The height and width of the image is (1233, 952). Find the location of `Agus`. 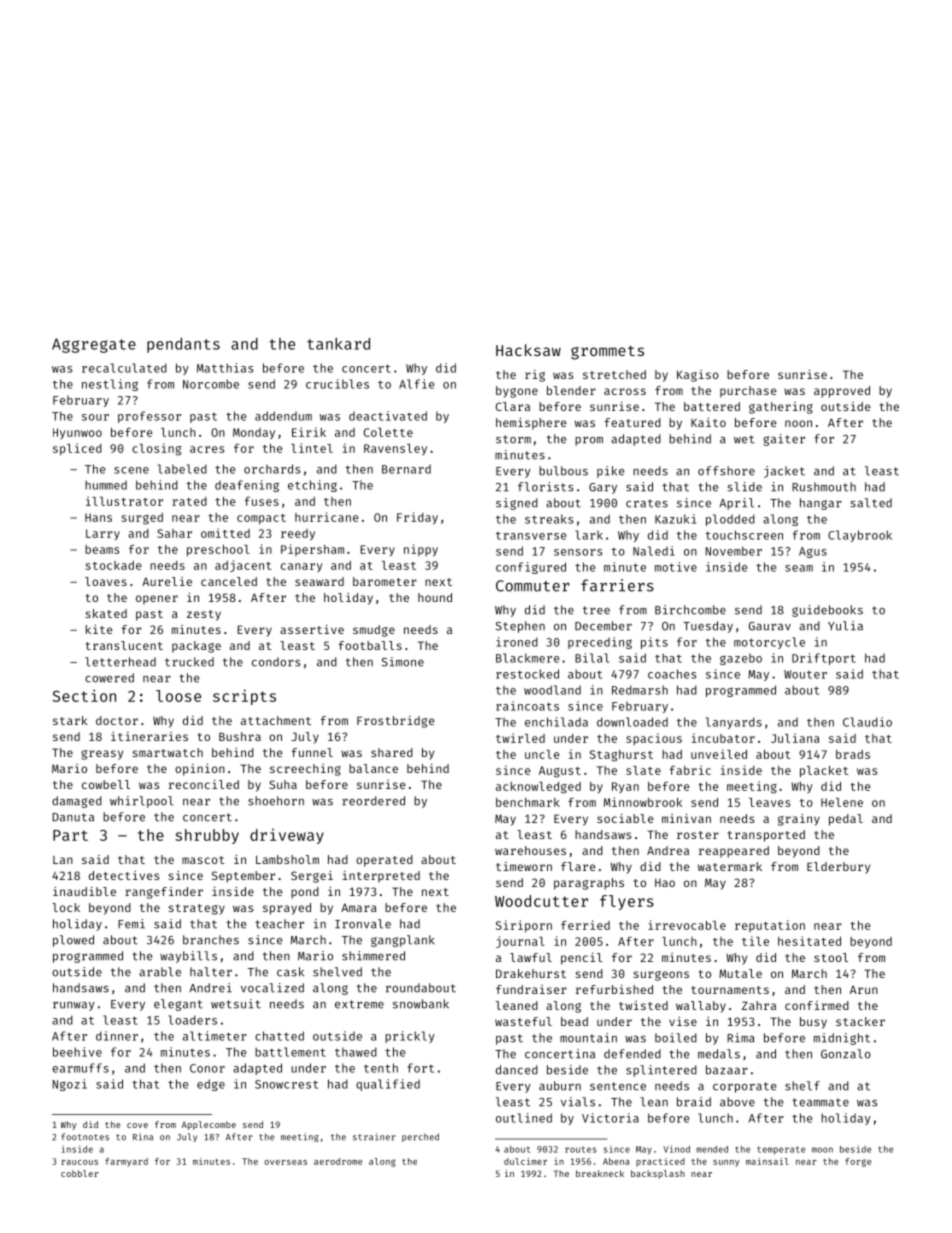

Agus is located at coordinates (813, 552).
